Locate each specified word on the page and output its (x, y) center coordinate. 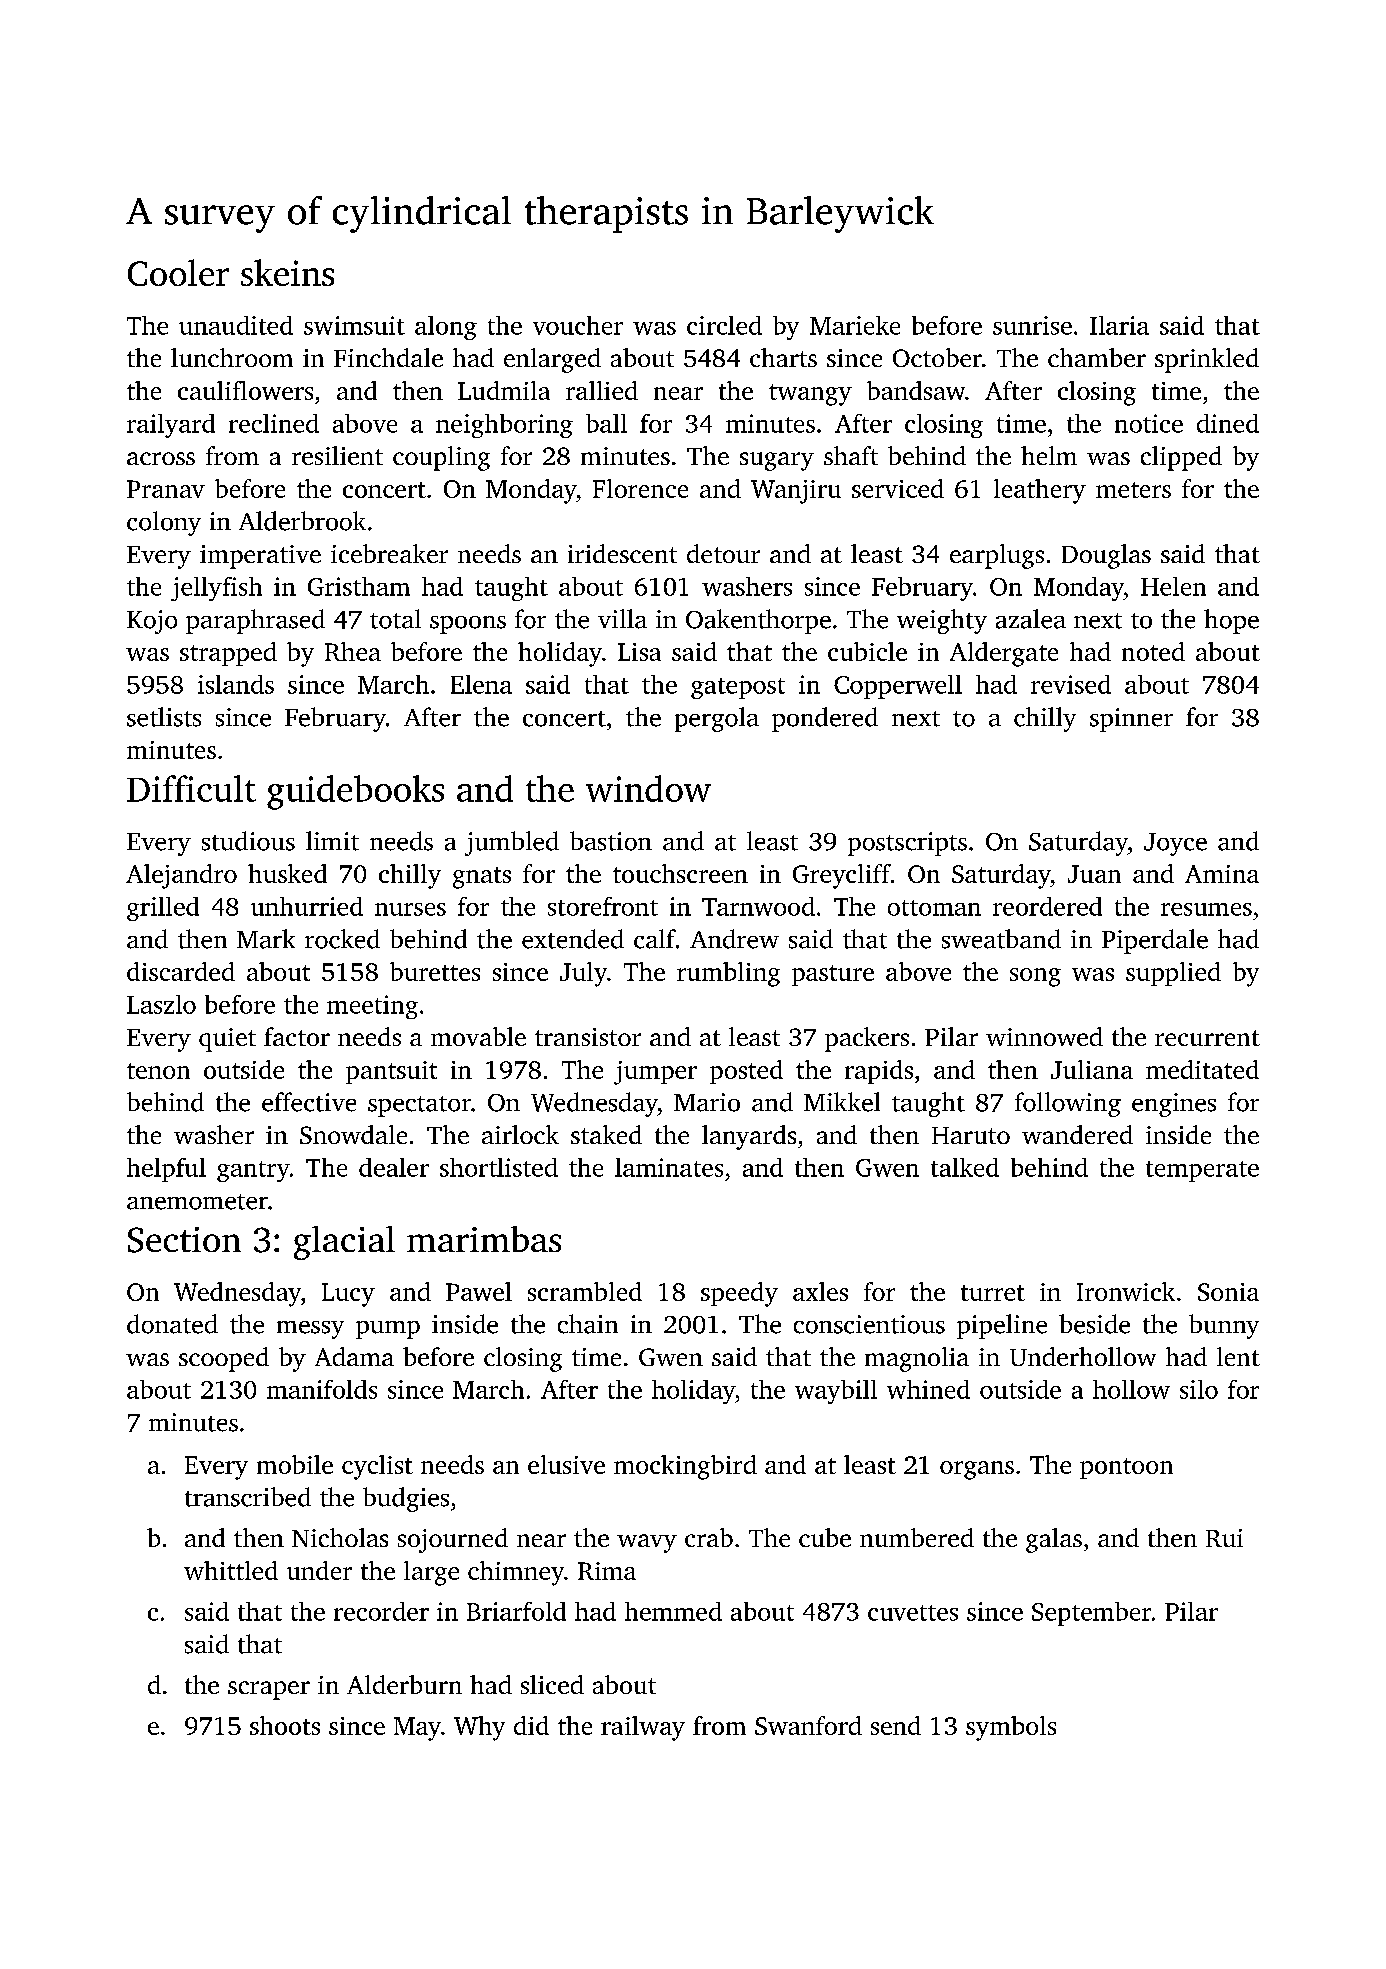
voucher (578, 325)
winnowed (1044, 1036)
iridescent (622, 553)
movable (478, 1036)
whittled (231, 1570)
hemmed (673, 1611)
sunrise (1032, 325)
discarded (181, 971)
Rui (1224, 1538)
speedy (739, 1294)
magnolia (917, 1359)
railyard (171, 426)
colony (164, 523)
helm (1049, 455)
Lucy (348, 1295)
